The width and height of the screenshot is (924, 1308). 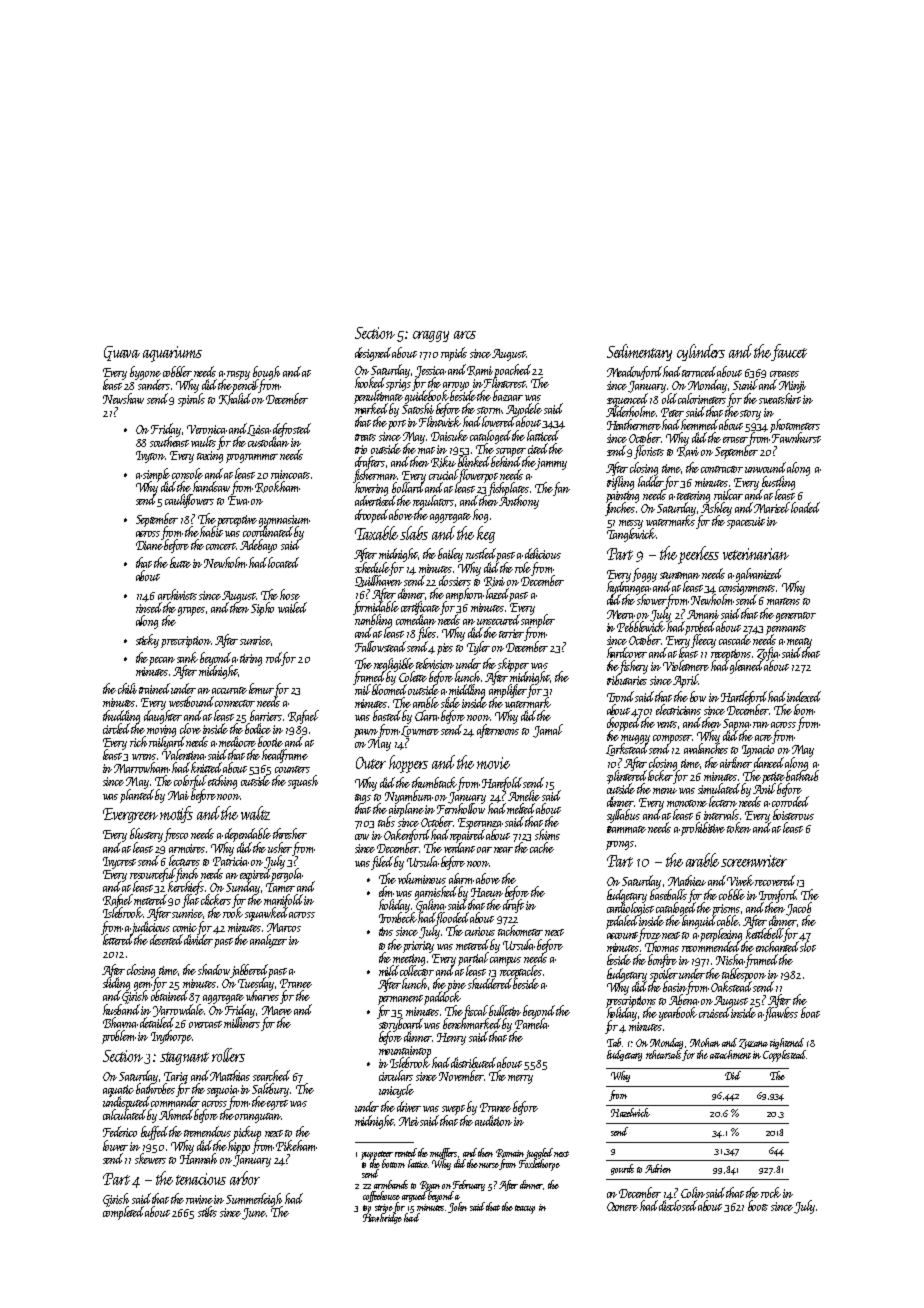 I want to click on buffed, so click(x=154, y=1133).
